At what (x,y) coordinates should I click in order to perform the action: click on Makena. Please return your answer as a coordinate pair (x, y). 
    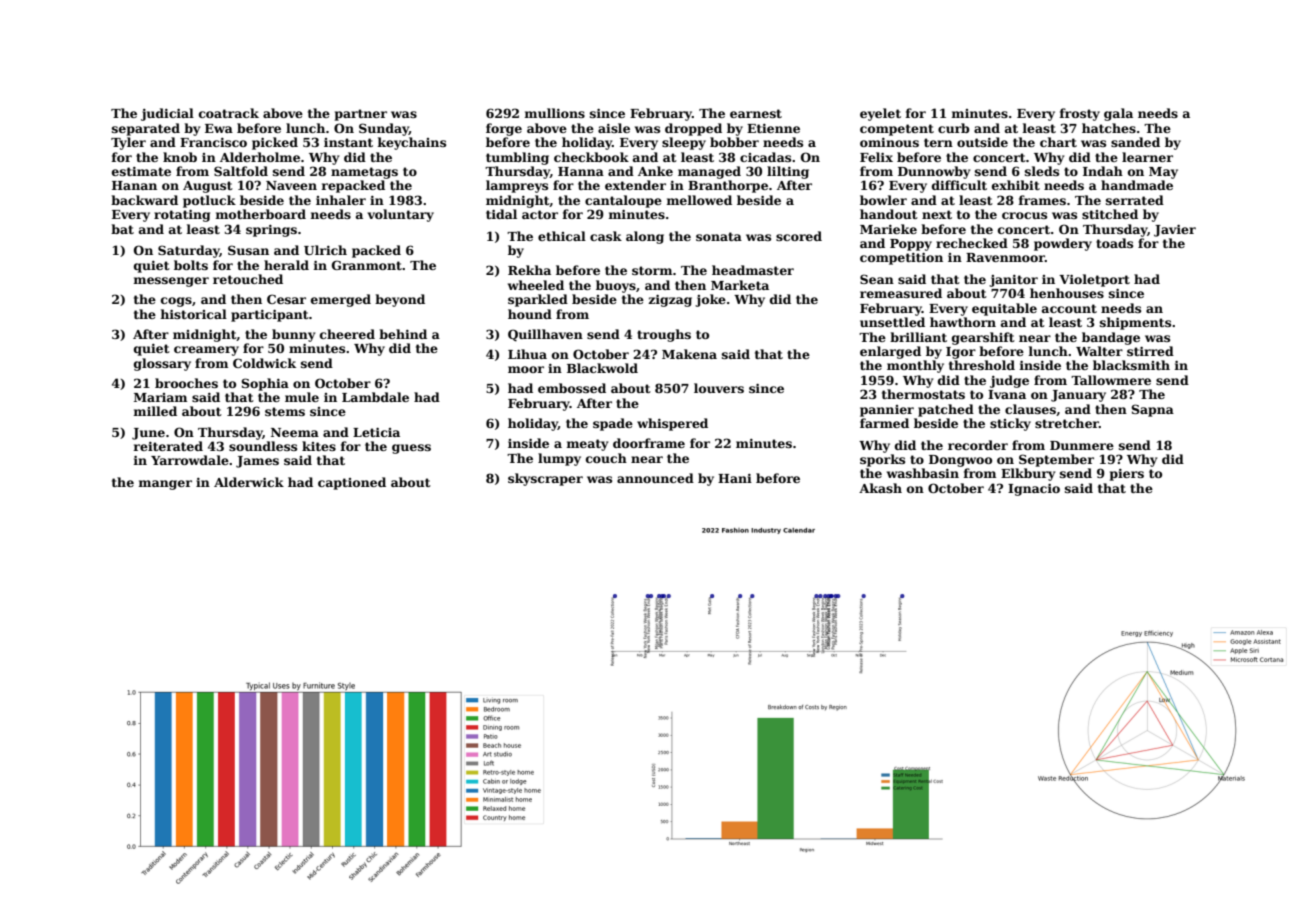
    Looking at the image, I should click on (689, 354).
